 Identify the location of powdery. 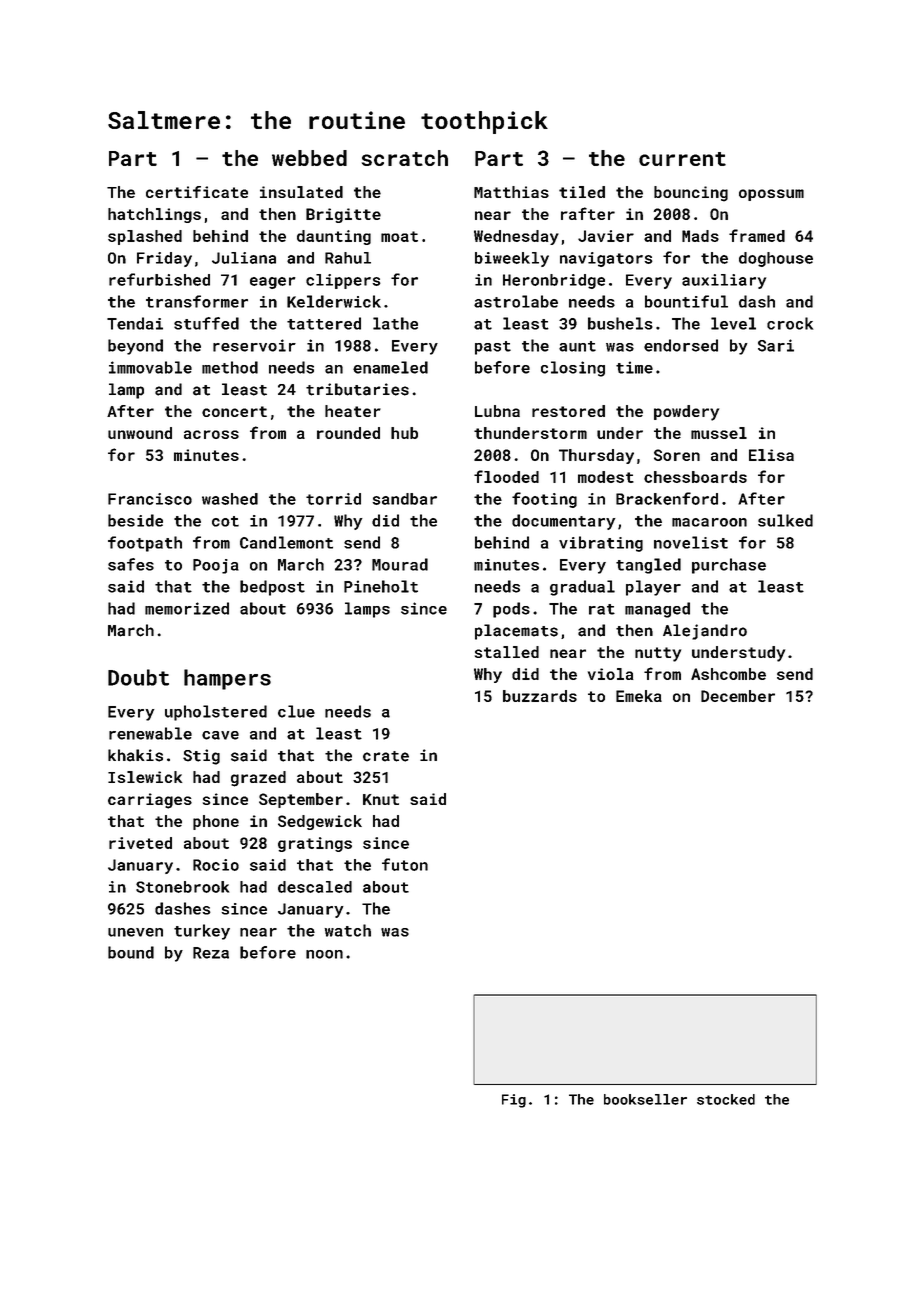
(686, 413).
